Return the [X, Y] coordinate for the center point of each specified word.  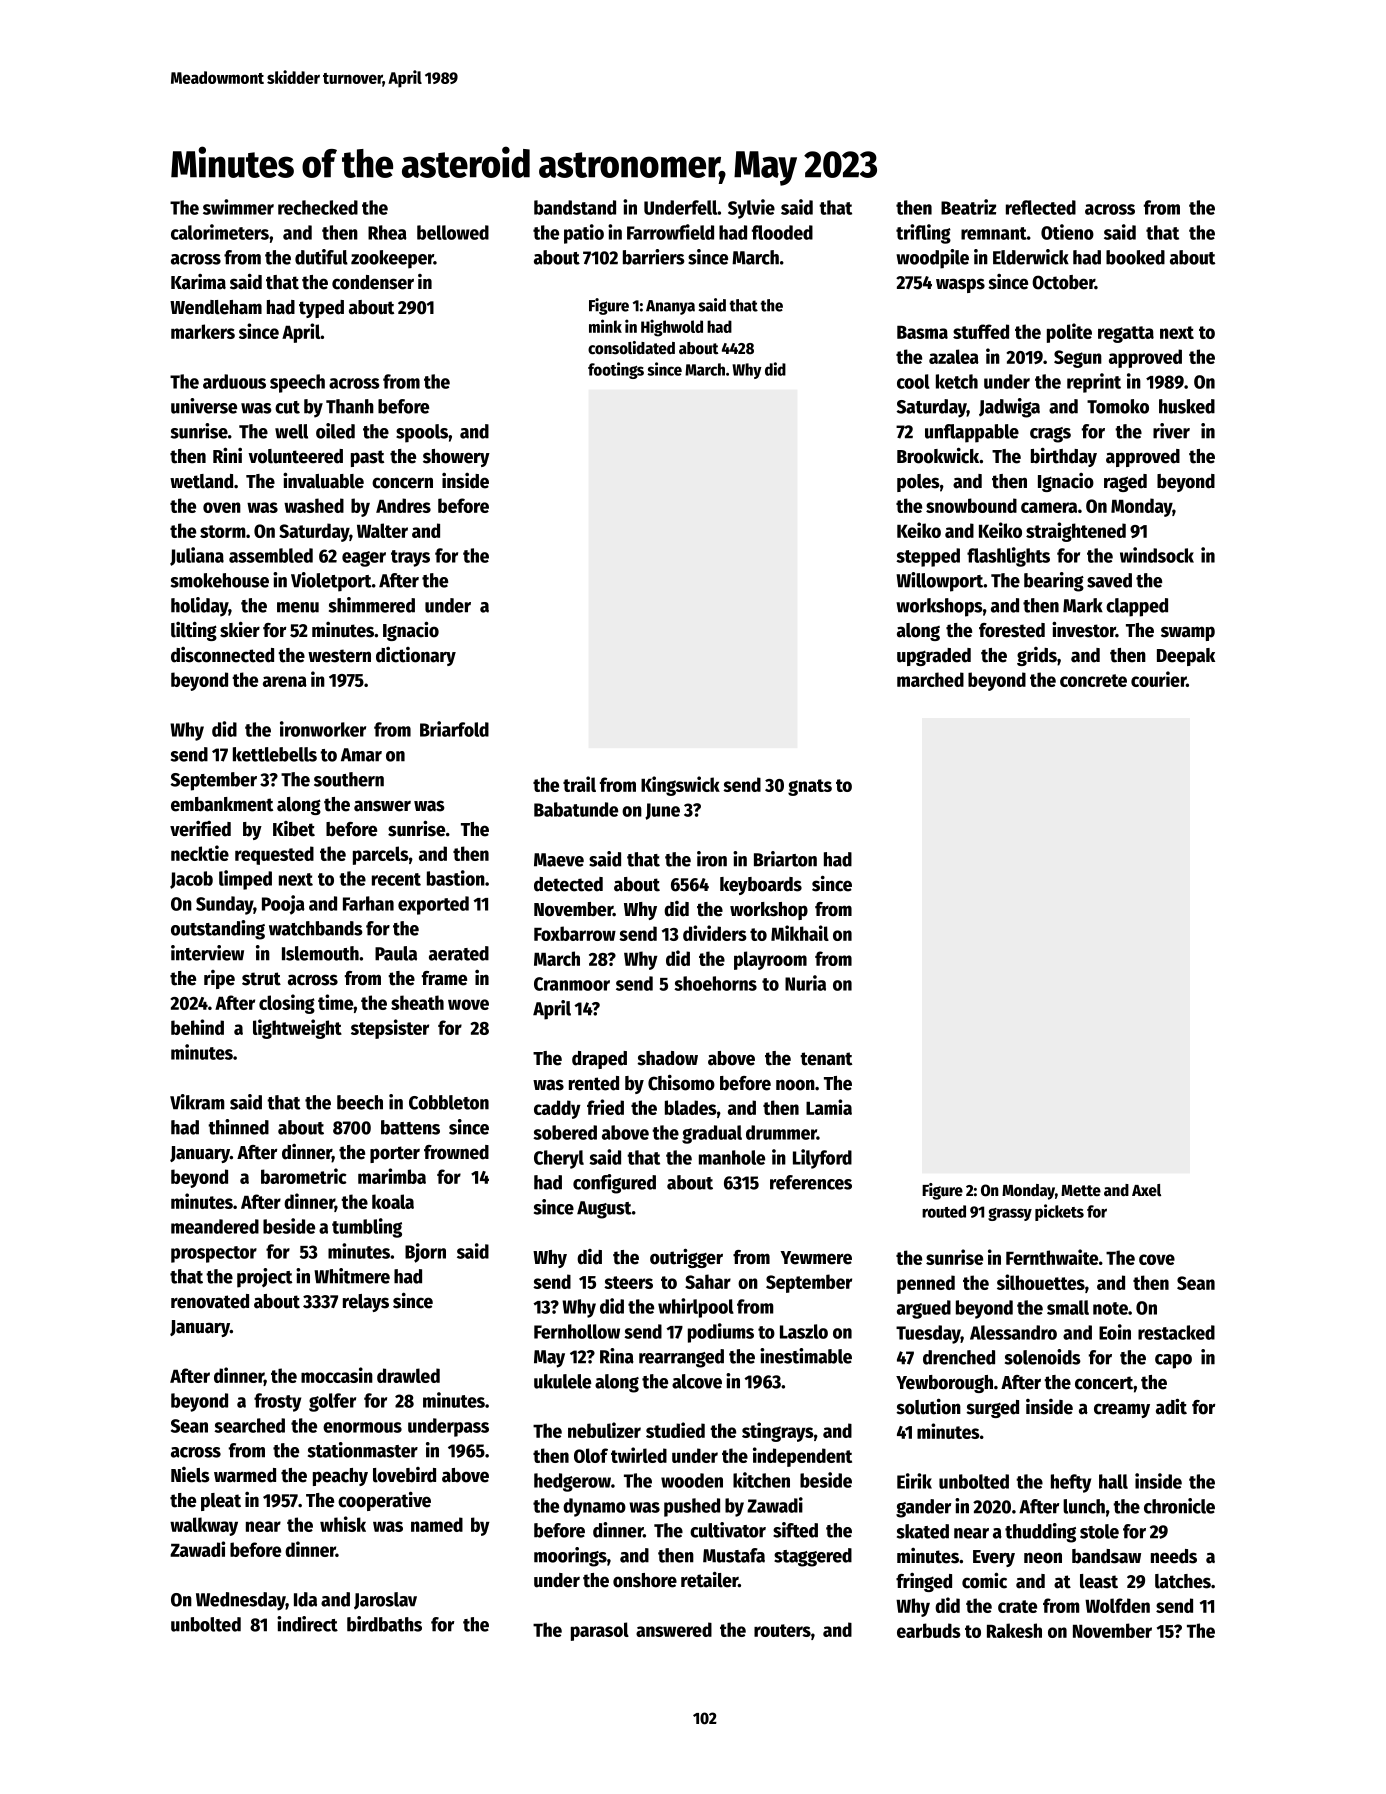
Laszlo [804, 1331]
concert [1104, 1383]
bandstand [575, 207]
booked [1135, 257]
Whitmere [352, 1276]
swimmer [238, 207]
